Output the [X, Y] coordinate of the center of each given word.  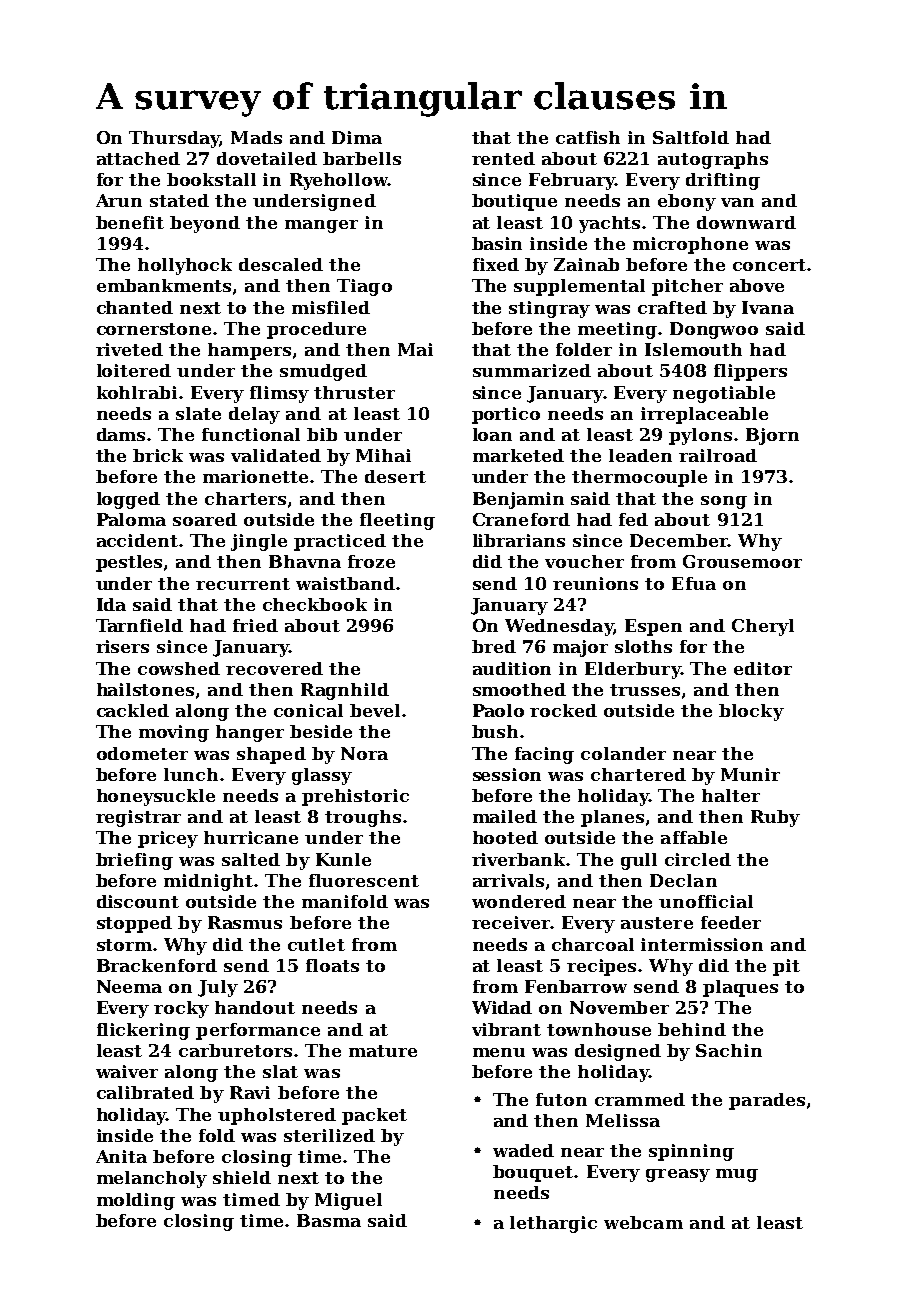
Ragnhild [345, 691]
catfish [588, 137]
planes [612, 818]
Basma [329, 1220]
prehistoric [355, 797]
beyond [205, 224]
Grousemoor [742, 561]
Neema [129, 986]
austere [657, 923]
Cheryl [763, 627]
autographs [713, 160]
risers [122, 646]
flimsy [279, 394]
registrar [138, 818]
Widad [502, 1007]
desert [395, 476]
